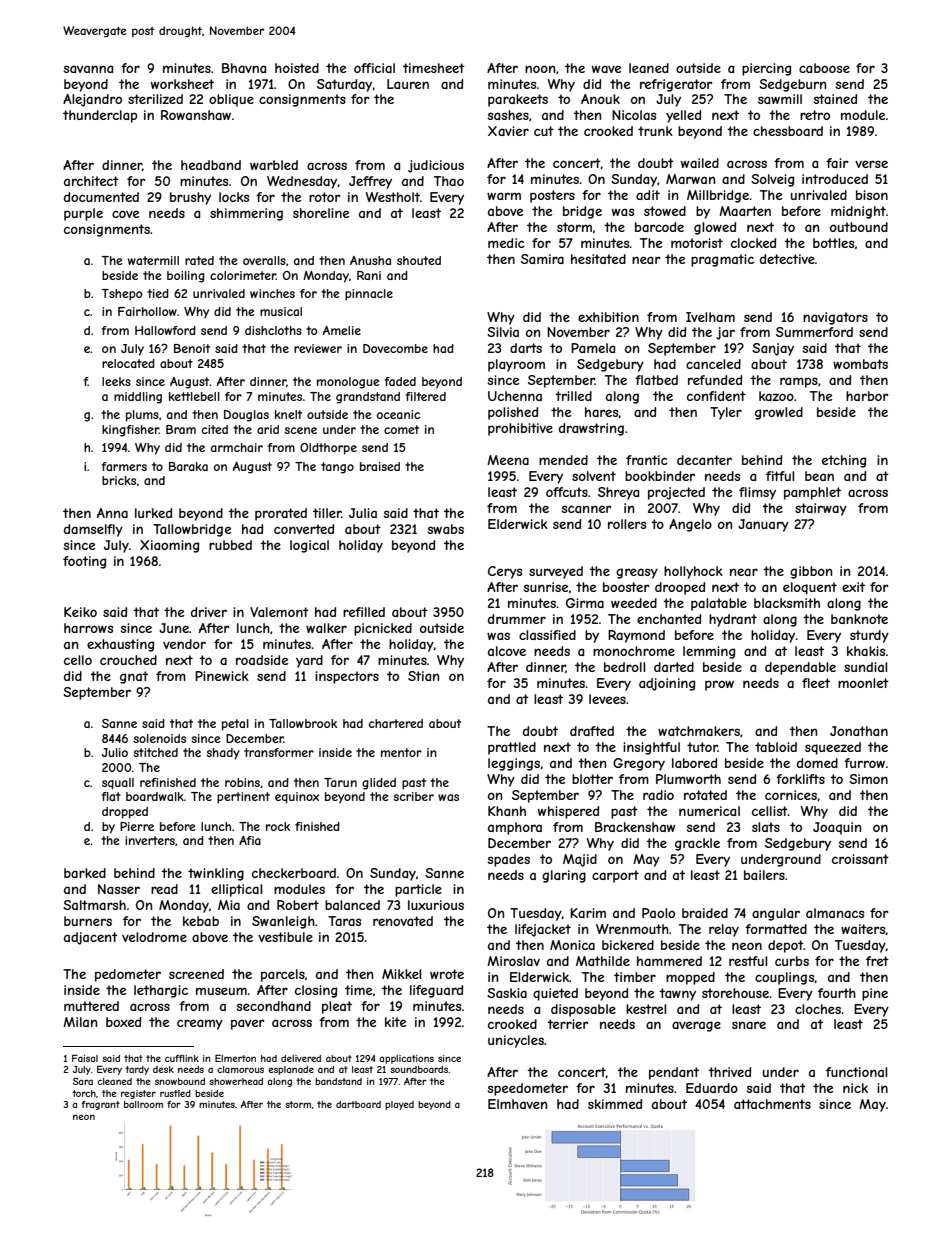  I want to click on fret, so click(877, 961).
